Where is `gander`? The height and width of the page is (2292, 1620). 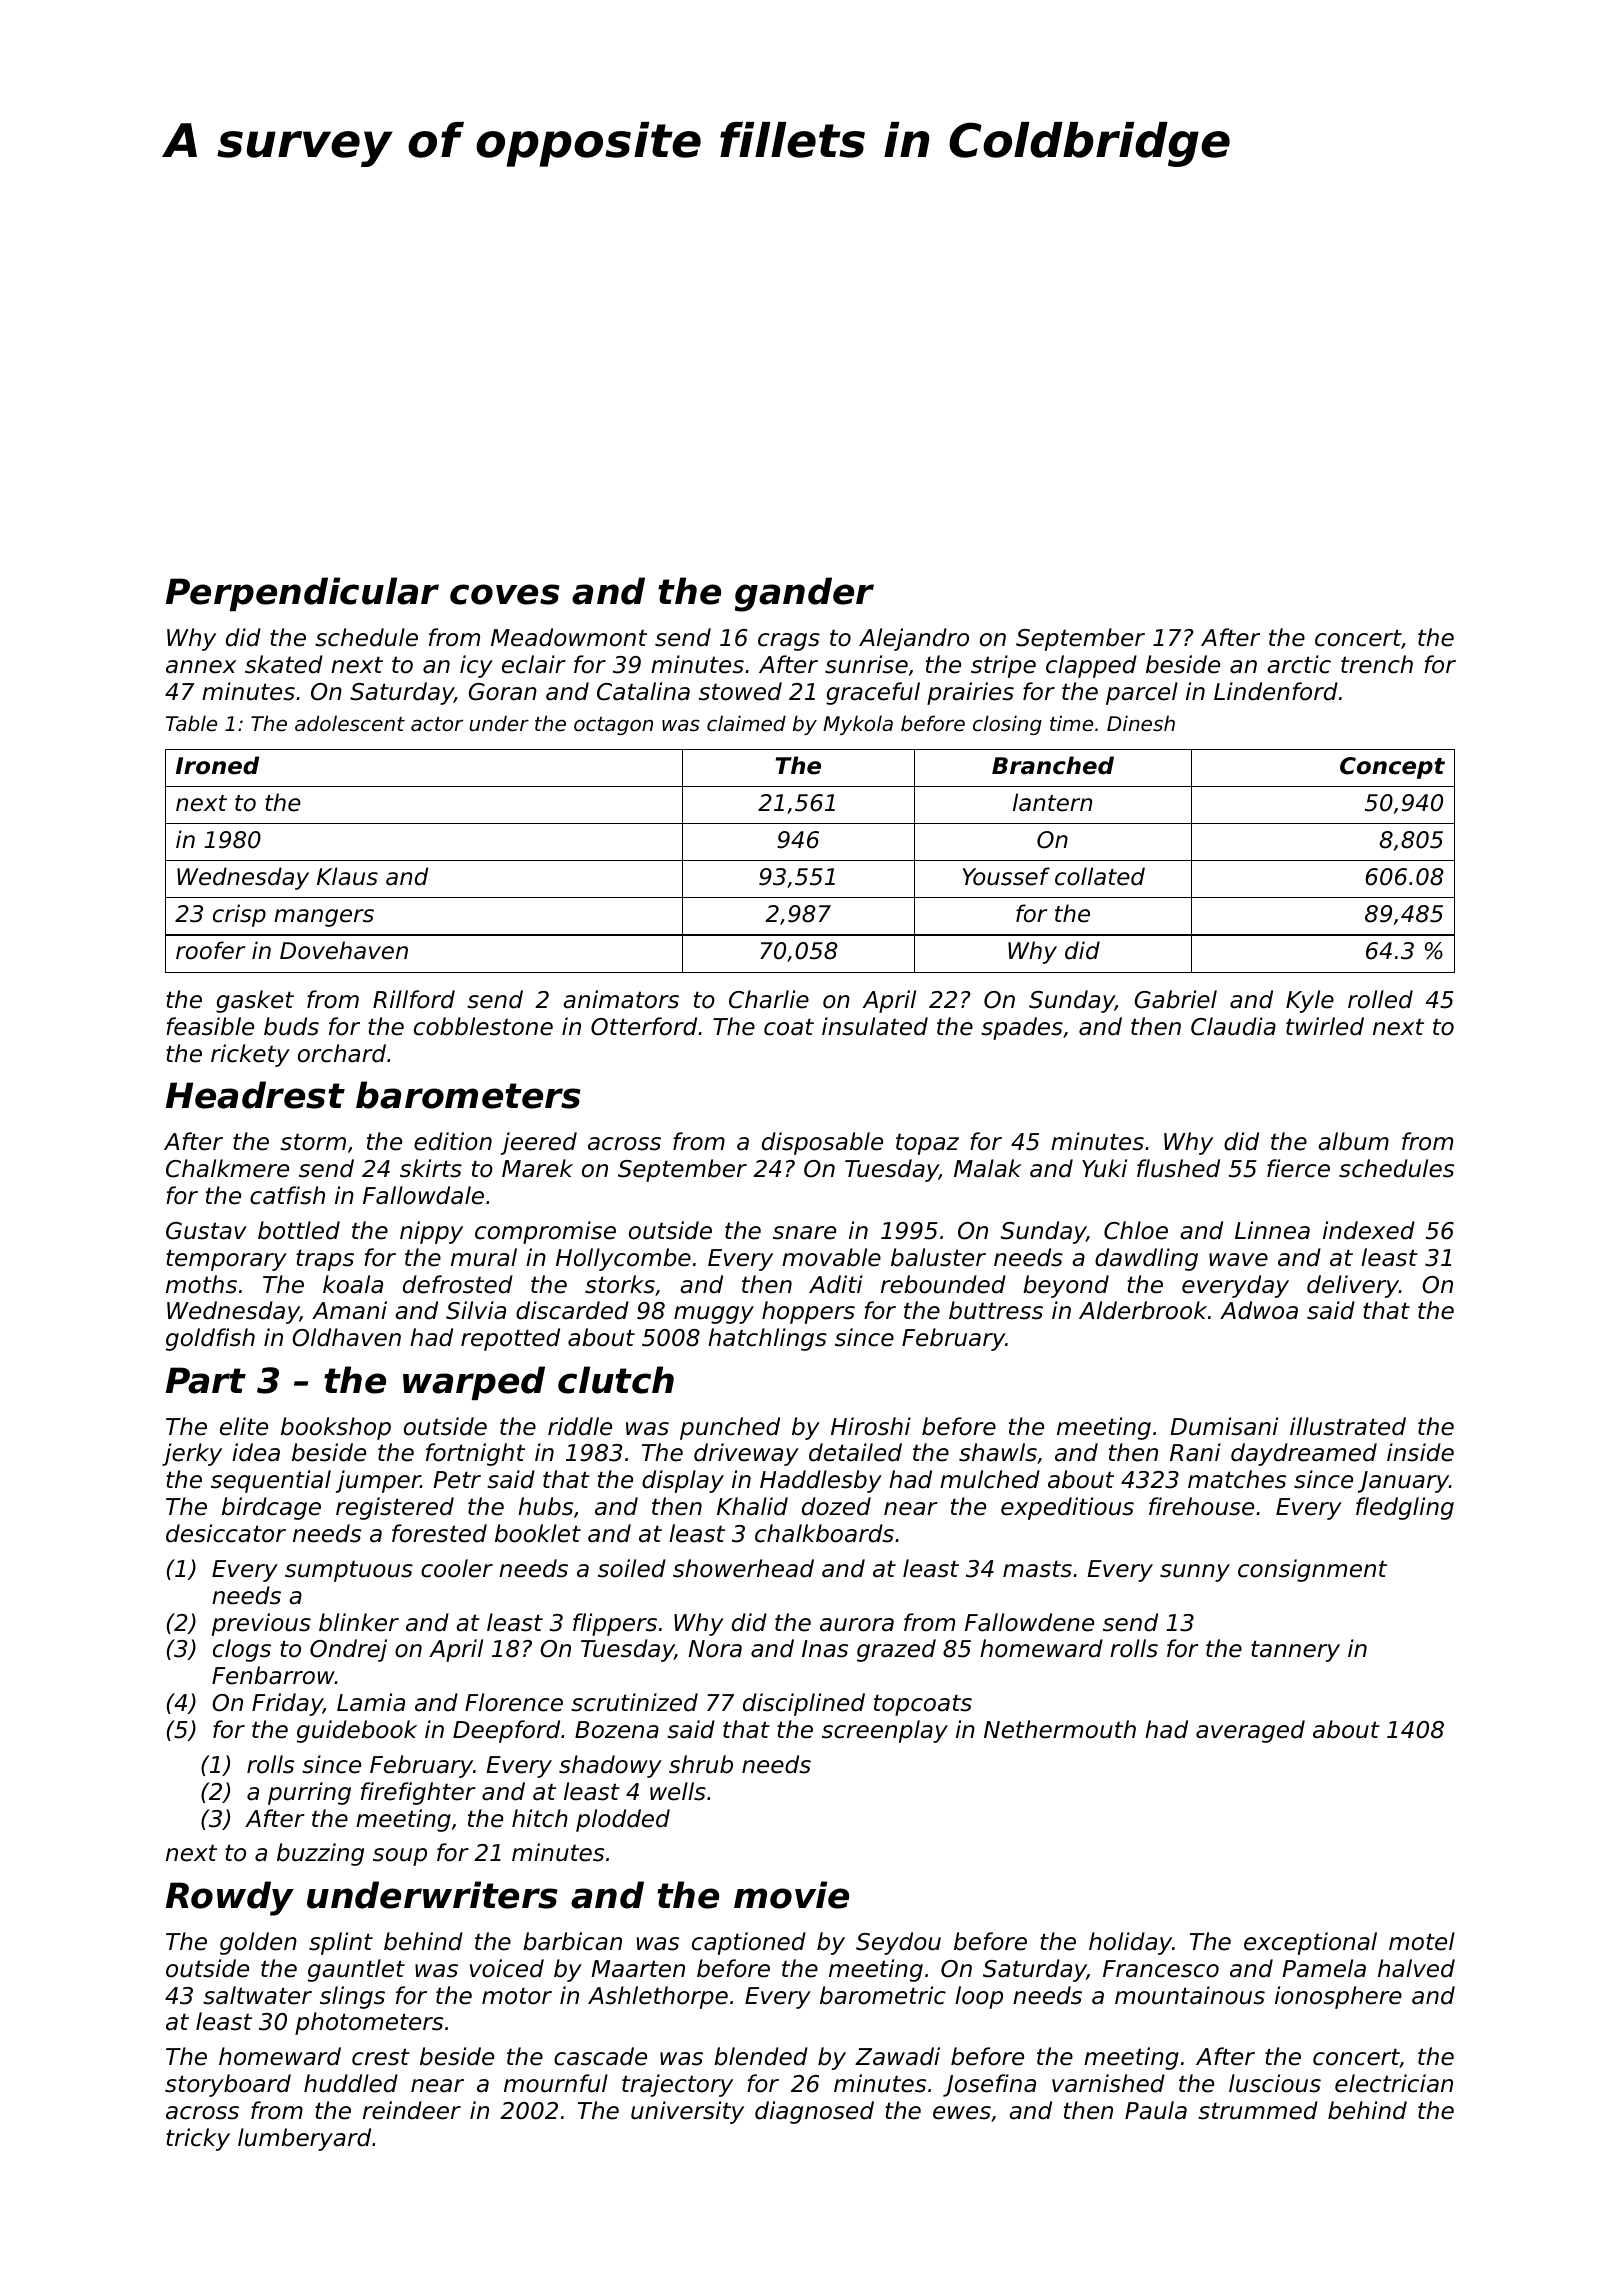 gander is located at coordinates (804, 594).
